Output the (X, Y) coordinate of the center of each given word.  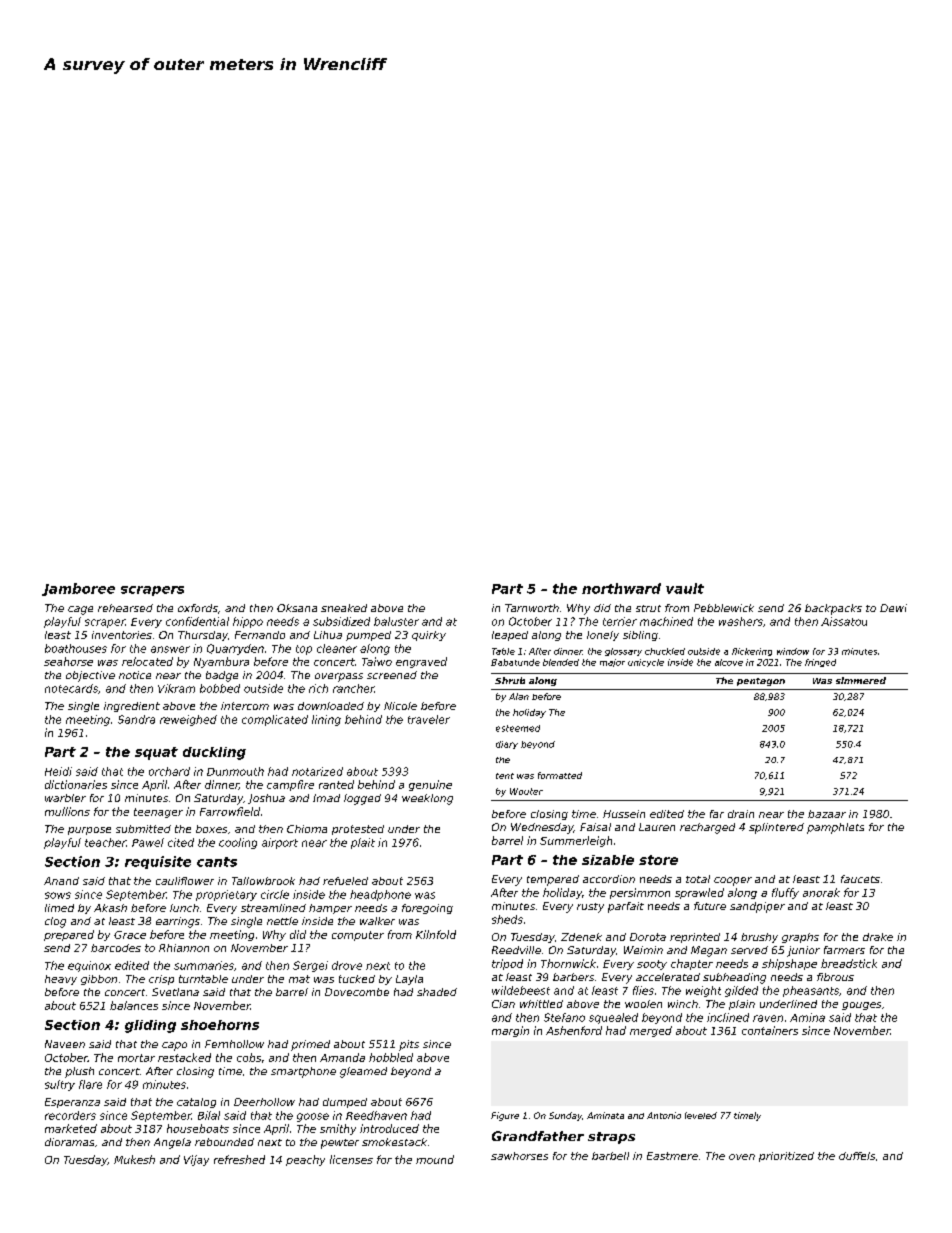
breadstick (849, 963)
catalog (196, 1103)
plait (363, 843)
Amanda (342, 1057)
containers (770, 1030)
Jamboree (78, 589)
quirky (429, 636)
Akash (110, 908)
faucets (860, 879)
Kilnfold (436, 934)
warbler (65, 798)
